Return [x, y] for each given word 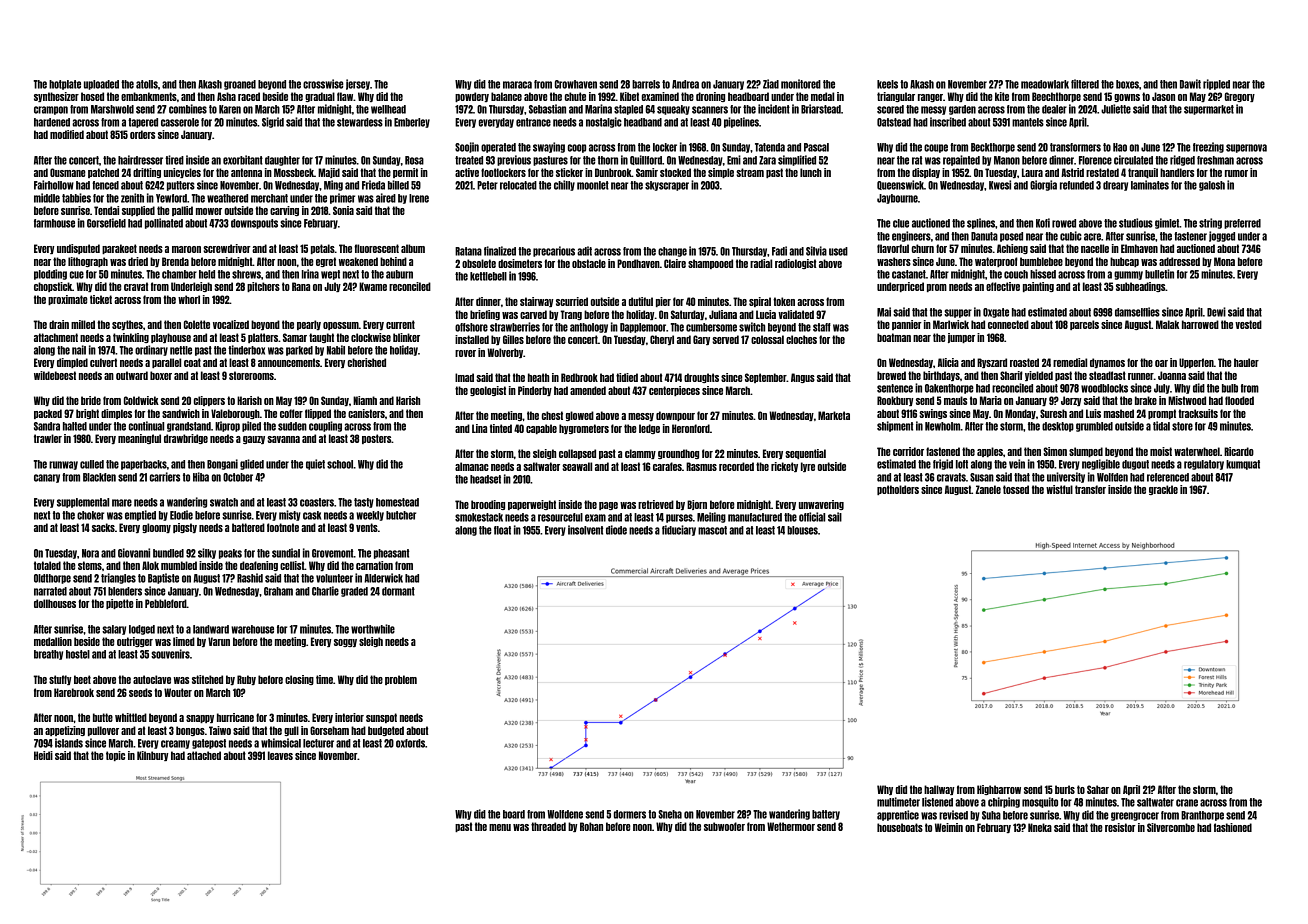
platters [263, 338]
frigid [943, 464]
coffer [291, 413]
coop [577, 148]
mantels [1028, 122]
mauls [955, 400]
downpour [675, 416]
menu [500, 827]
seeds [140, 692]
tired [174, 160]
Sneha [670, 814]
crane [1187, 803]
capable [541, 429]
